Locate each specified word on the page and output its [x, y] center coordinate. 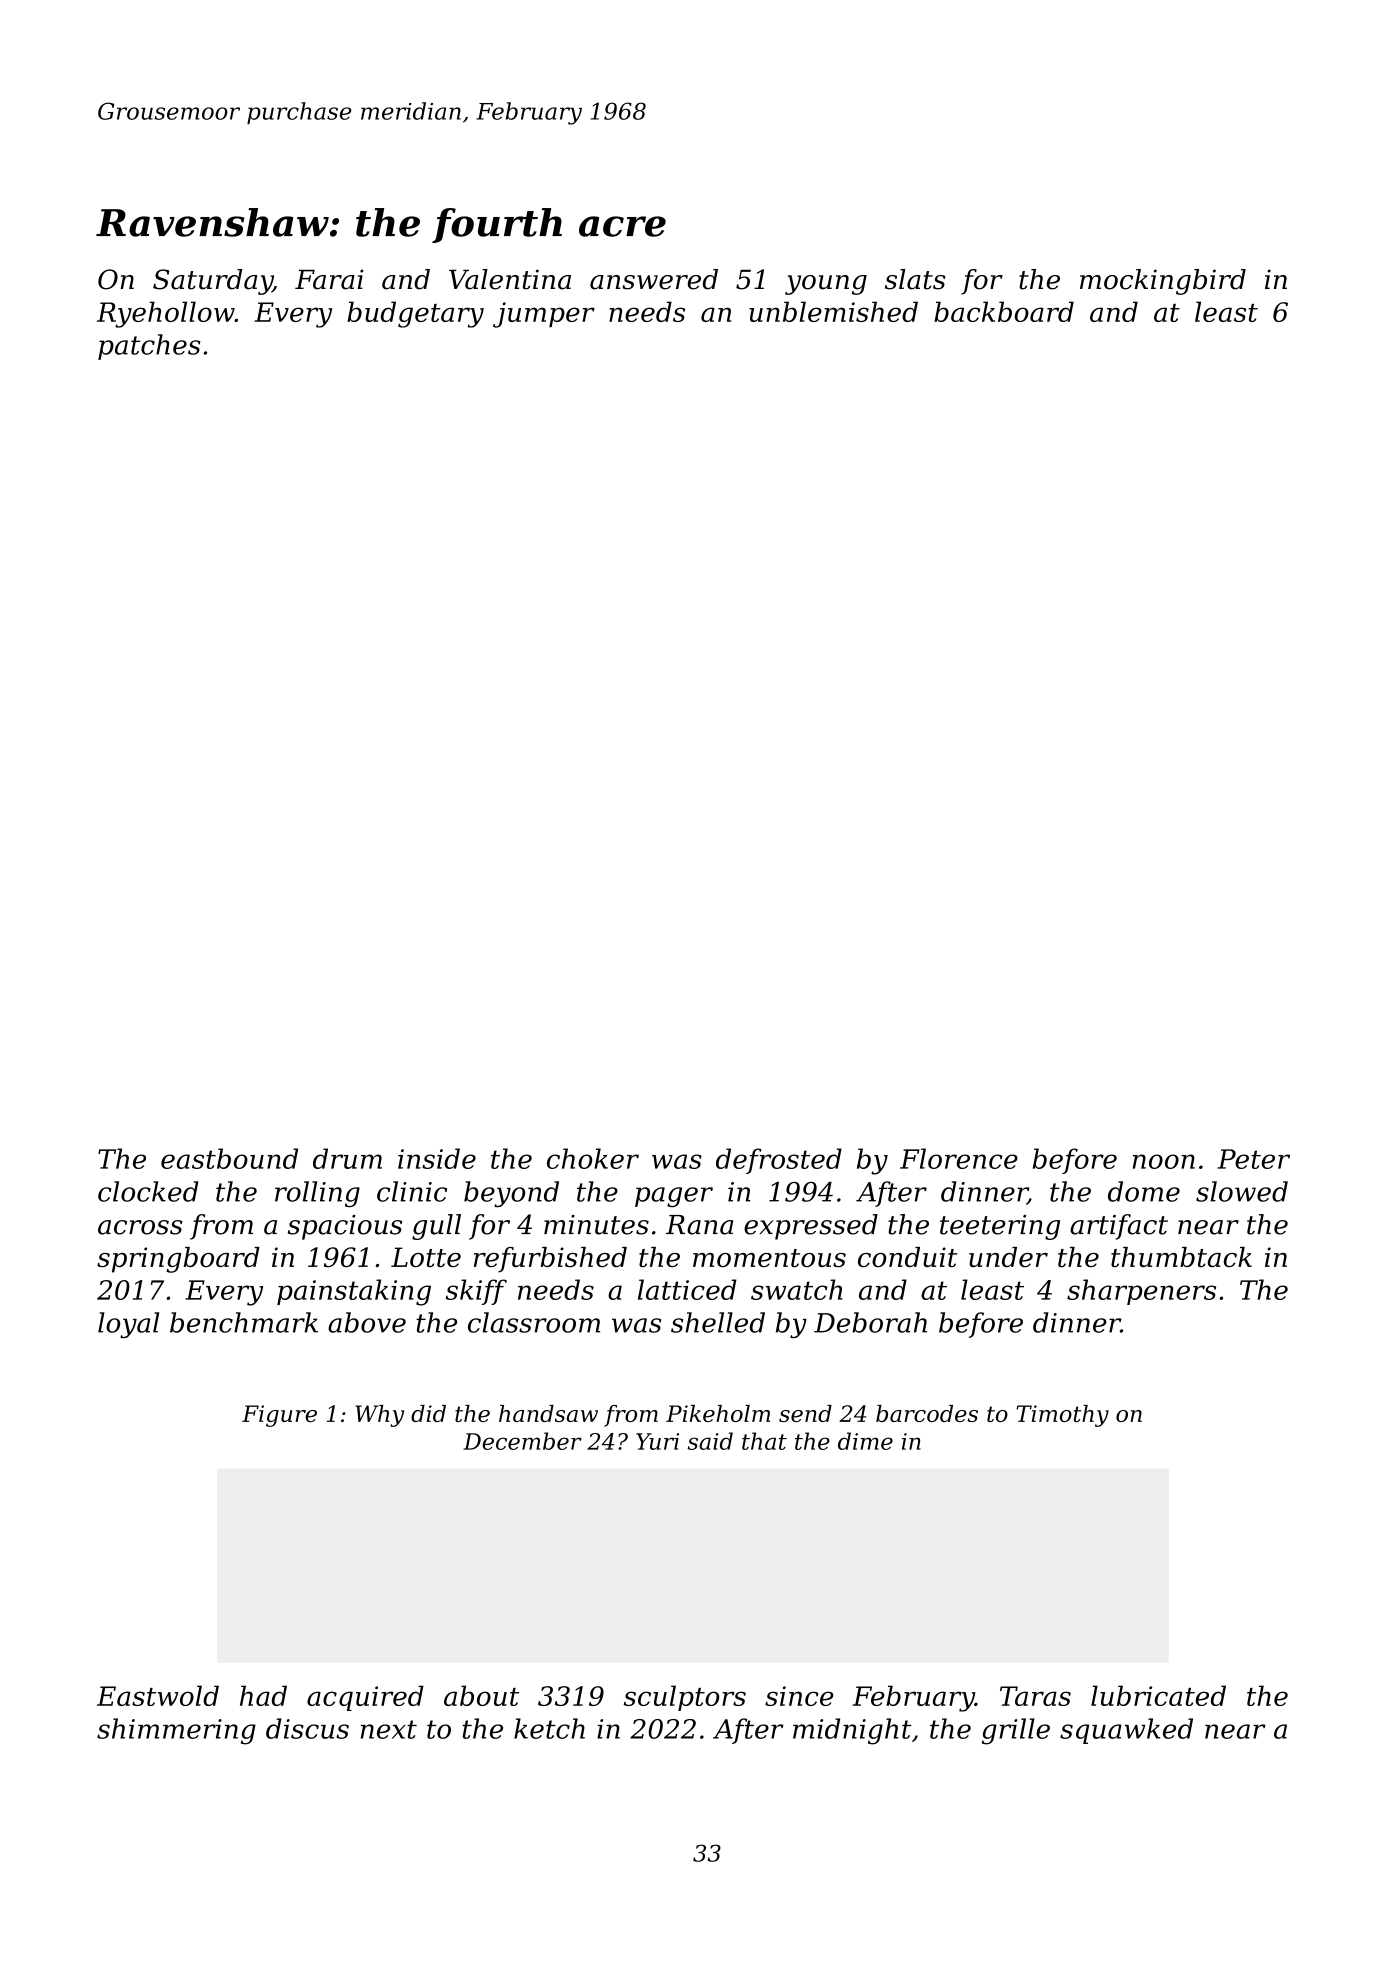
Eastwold [158, 1695]
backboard [1004, 311]
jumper [544, 315]
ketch [549, 1728]
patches [149, 347]
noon [1164, 1161]
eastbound [229, 1158]
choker [593, 1158]
